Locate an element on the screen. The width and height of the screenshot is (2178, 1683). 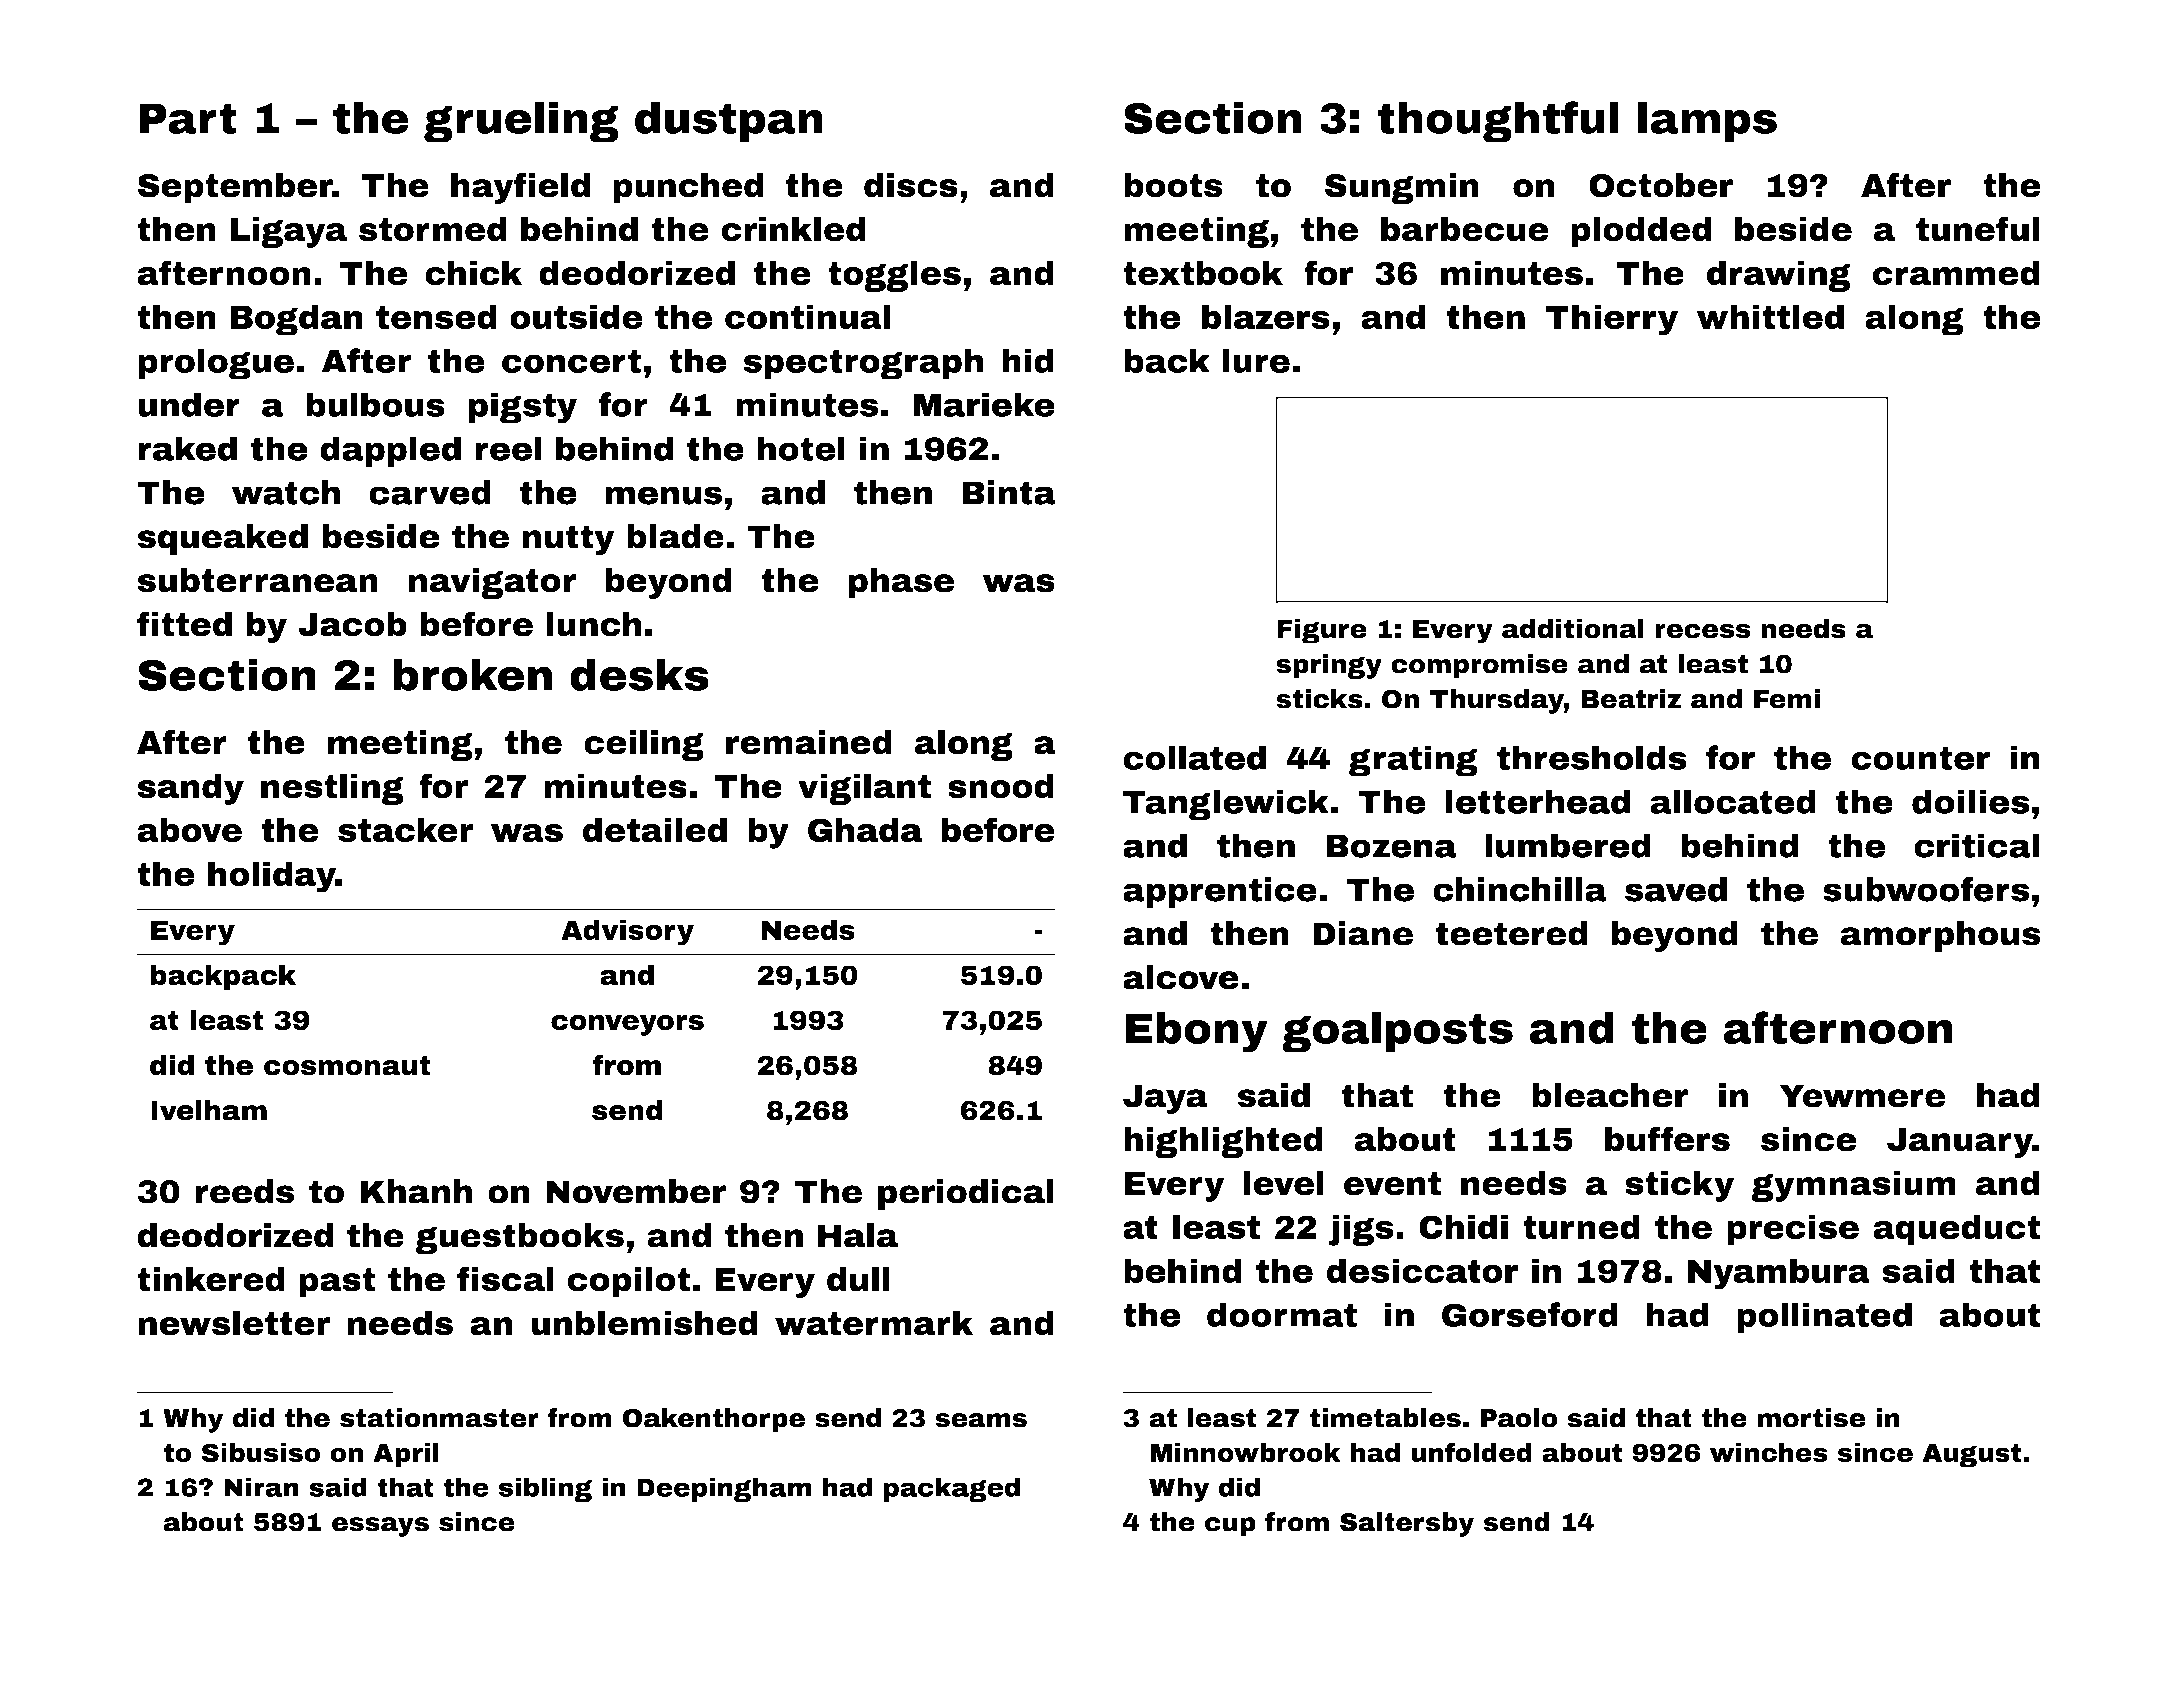
buffers is located at coordinates (1667, 1139).
